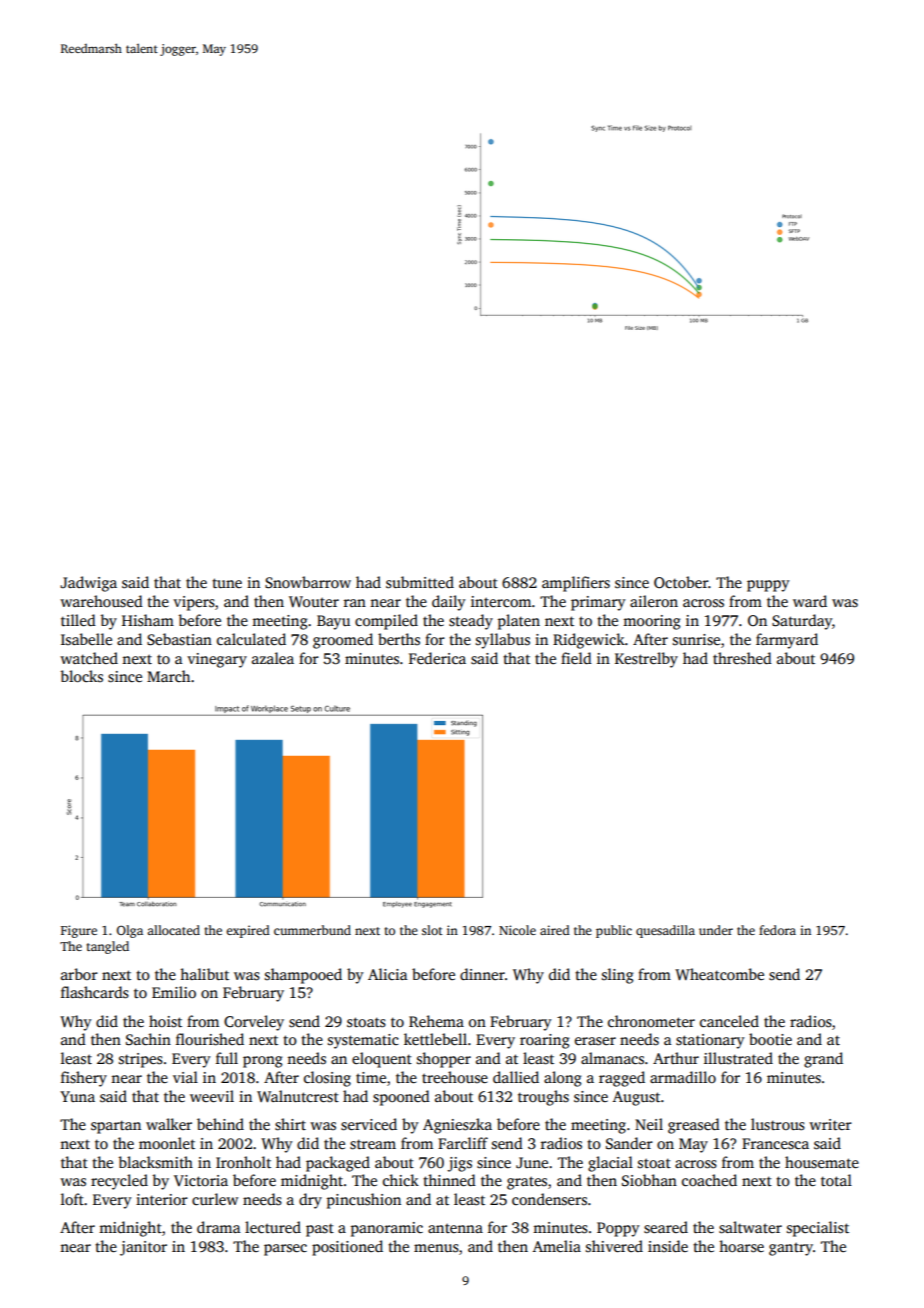 This page has height=1308, width=924. What do you see at coordinates (768, 586) in the page?
I see `puppy` at bounding box center [768, 586].
